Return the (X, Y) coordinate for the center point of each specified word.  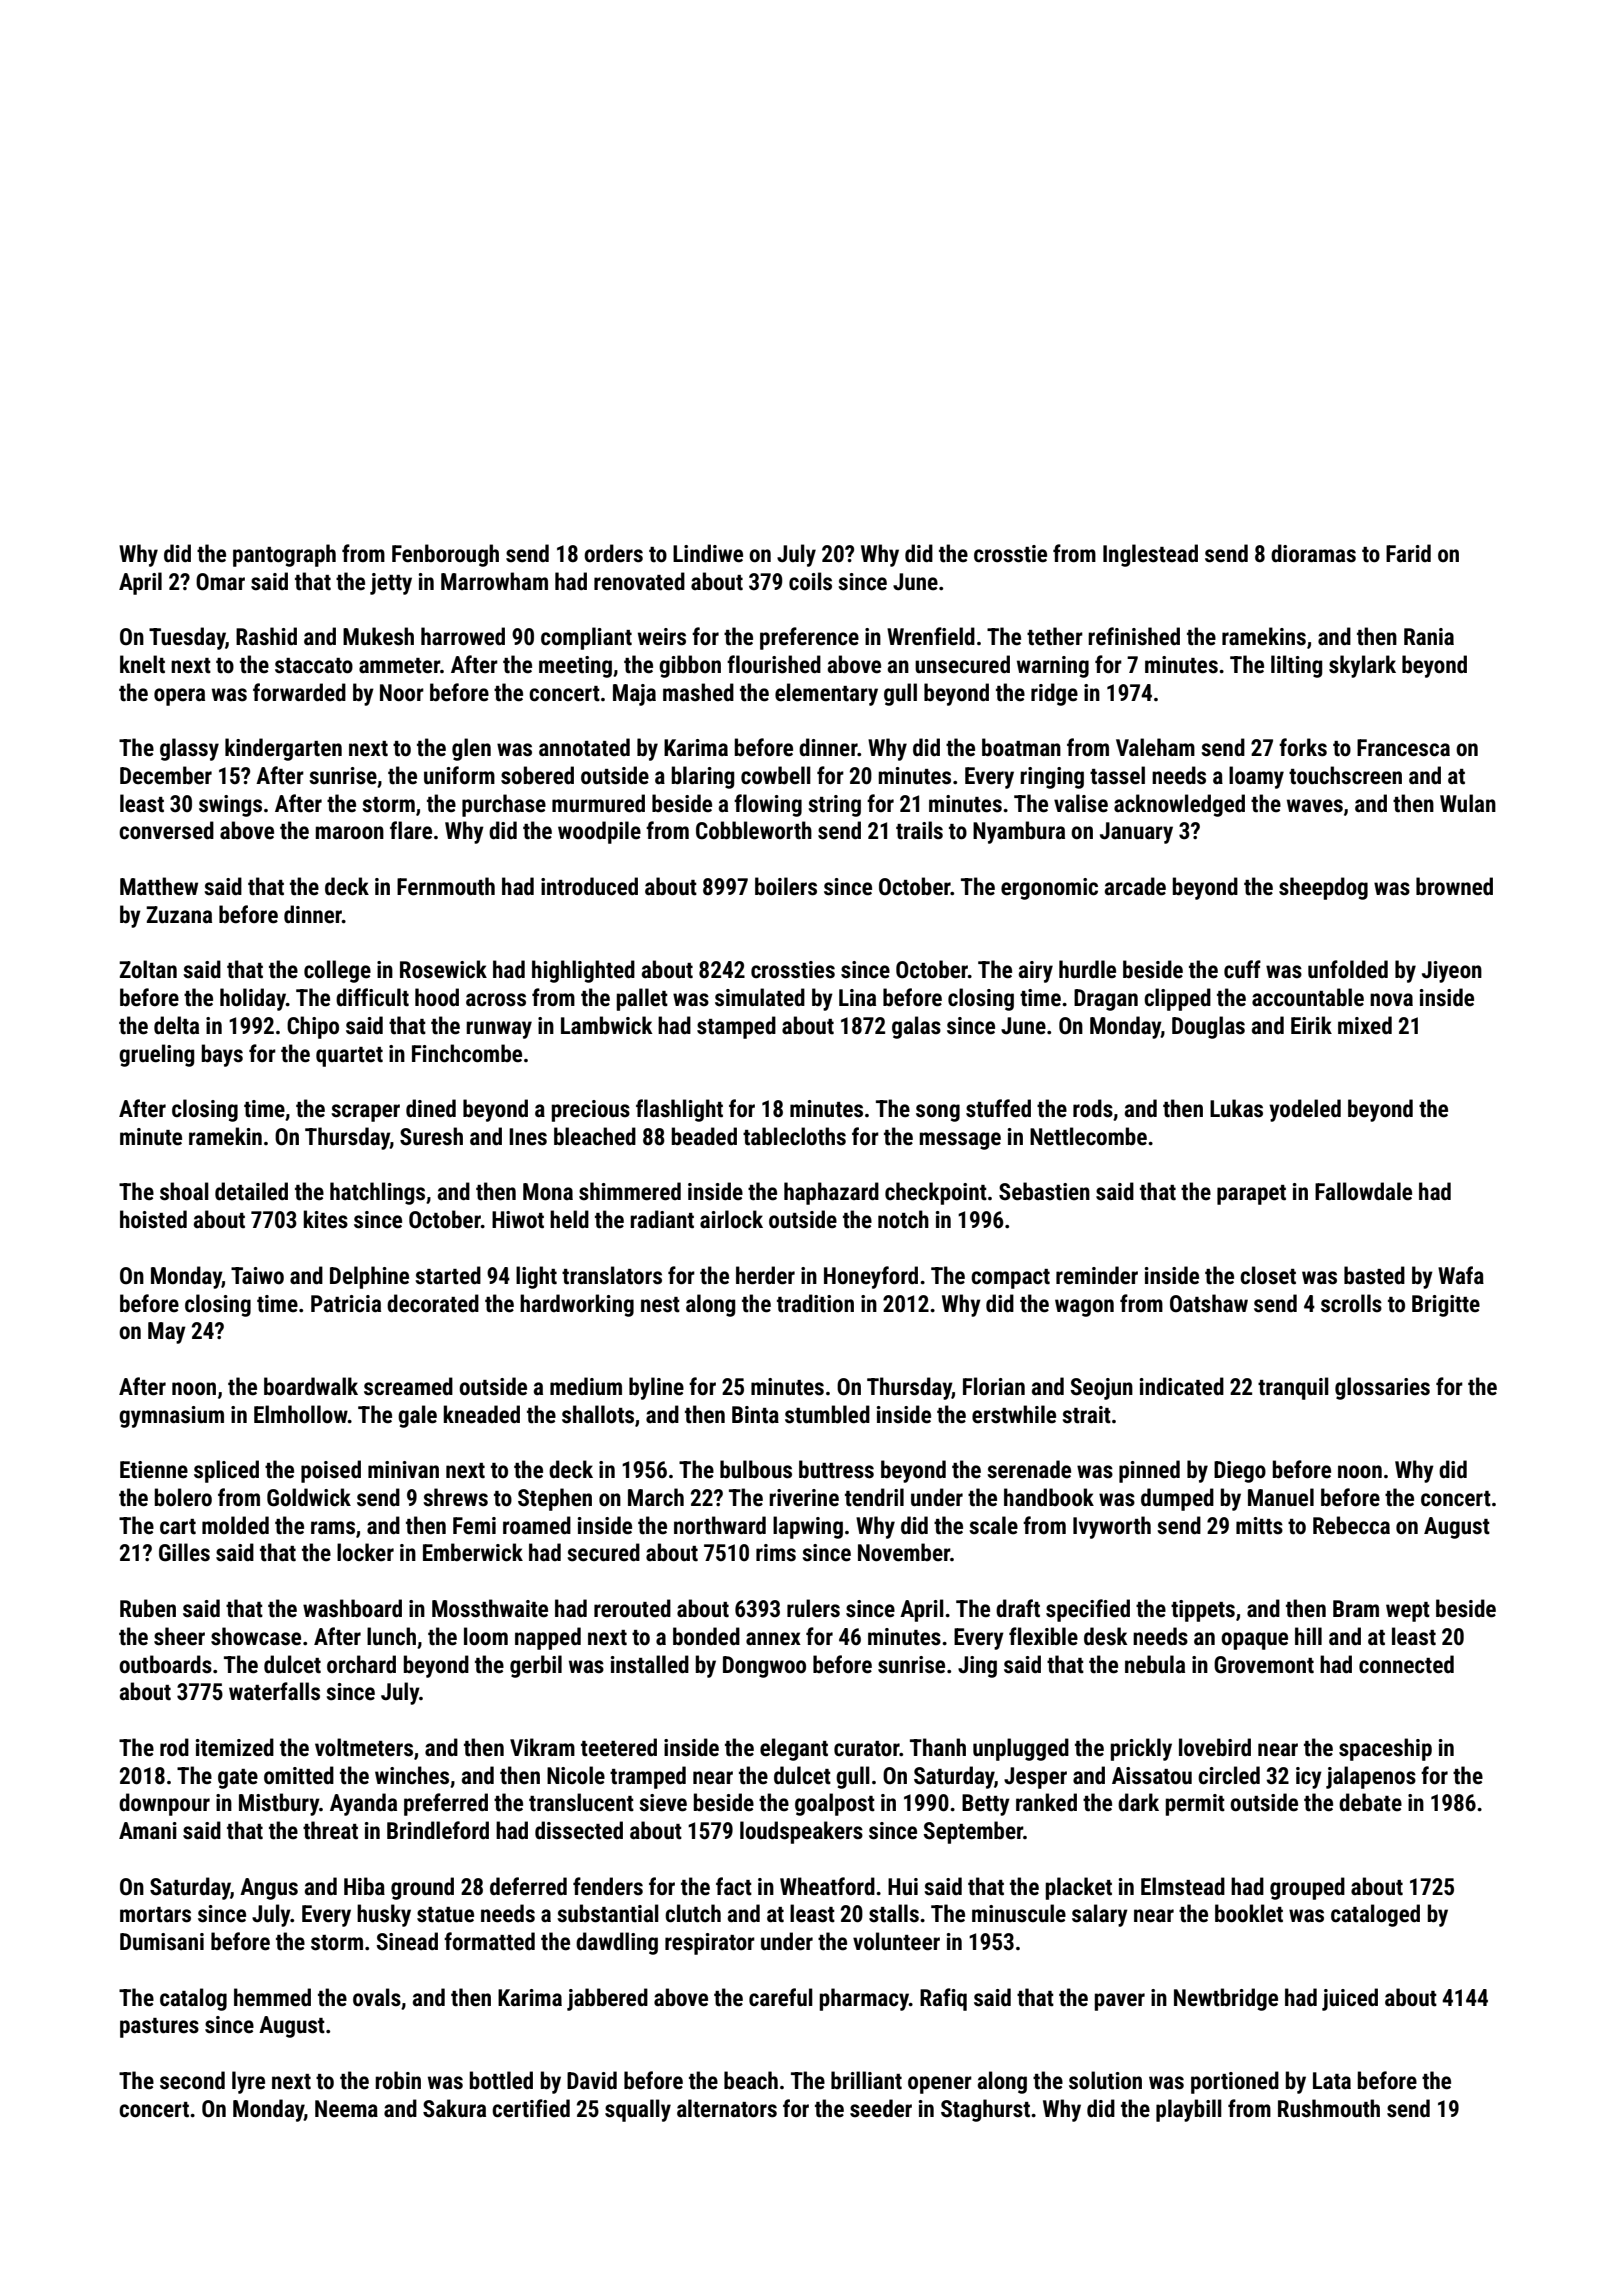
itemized (235, 1747)
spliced (226, 1471)
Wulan (1468, 803)
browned (1454, 886)
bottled (501, 2080)
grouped (1307, 1888)
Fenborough (445, 555)
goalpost (835, 1804)
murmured (598, 803)
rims (776, 1553)
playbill (1189, 2110)
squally (638, 2110)
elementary (826, 694)
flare (411, 830)
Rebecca (1351, 1525)
